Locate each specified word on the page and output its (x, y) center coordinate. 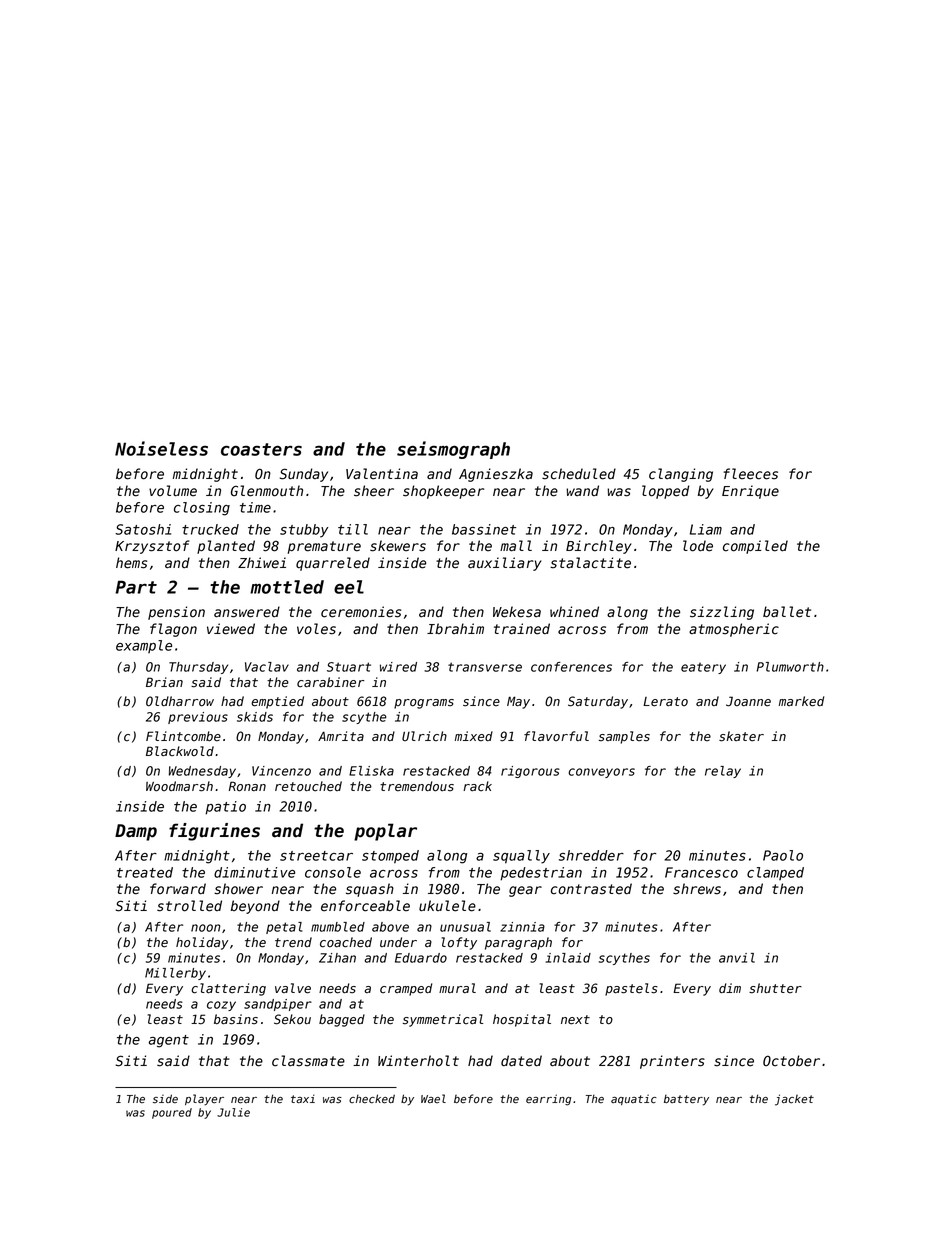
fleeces (750, 474)
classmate (308, 1061)
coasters (261, 449)
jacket (794, 1100)
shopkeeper (443, 492)
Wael (433, 1098)
